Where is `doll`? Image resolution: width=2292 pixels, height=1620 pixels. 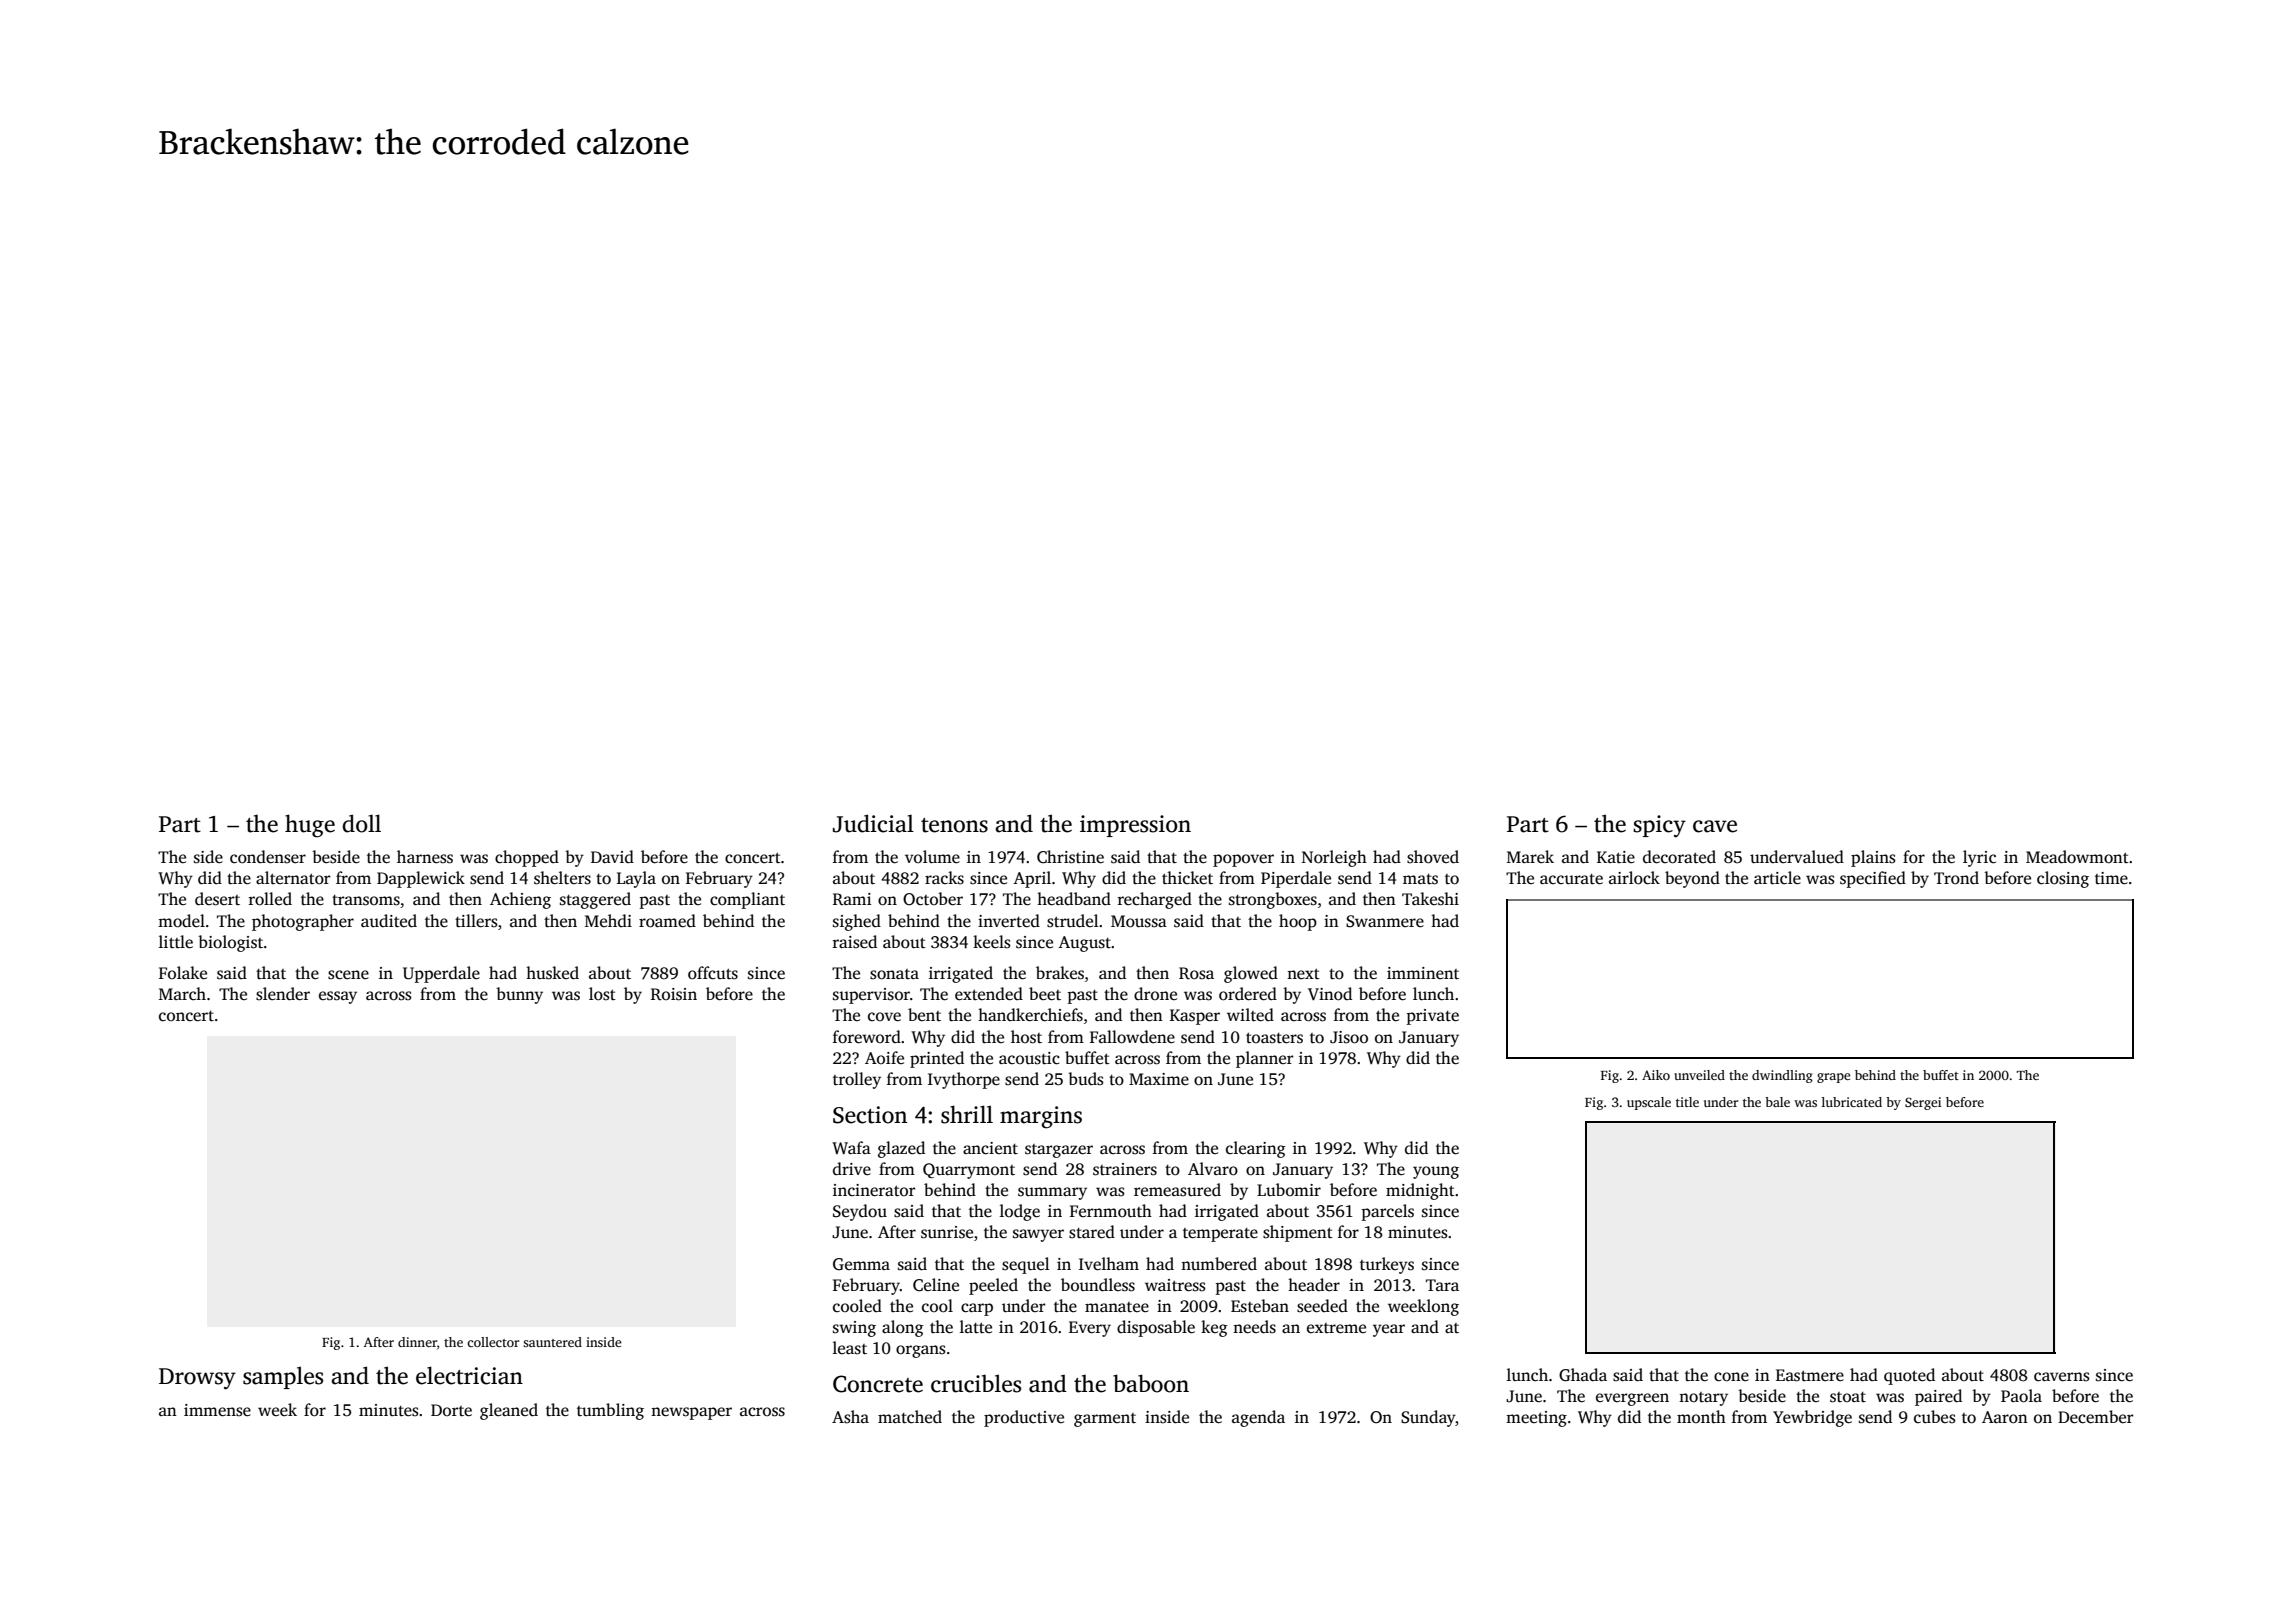
doll is located at coordinates (361, 823).
